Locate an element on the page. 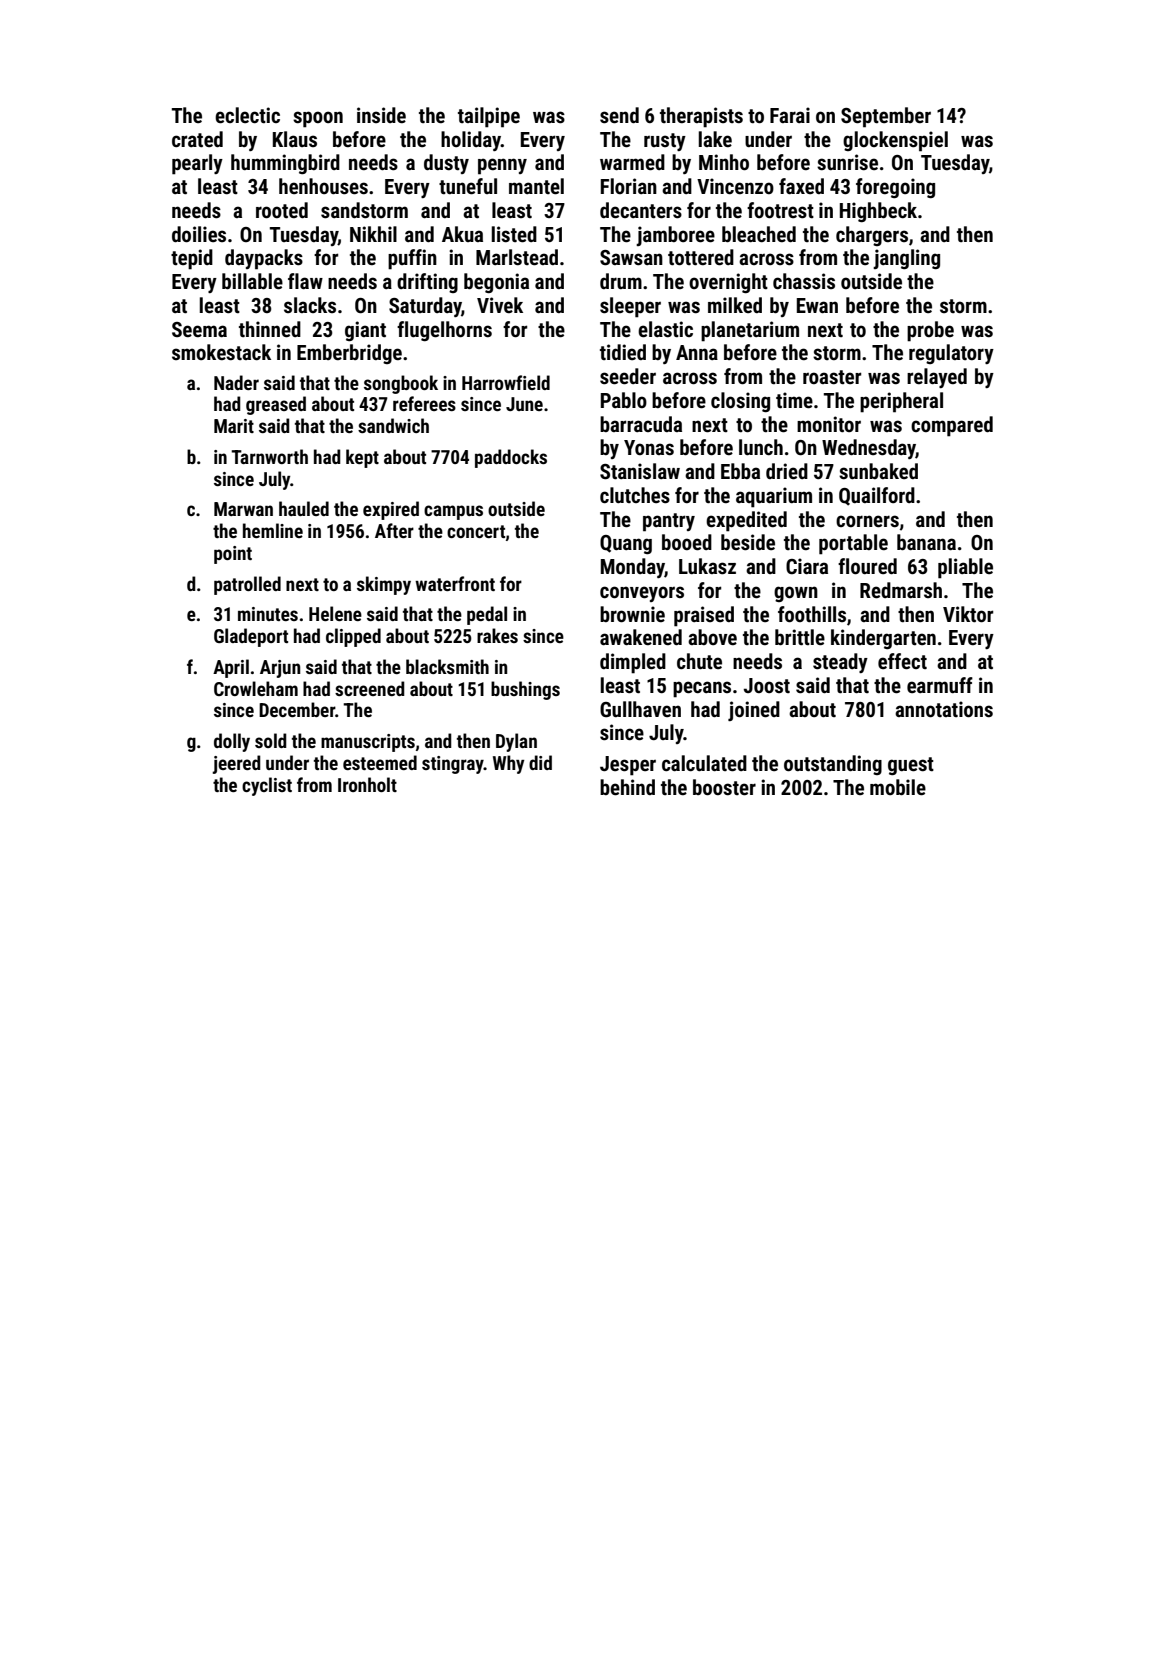 The width and height of the document is (1165, 1654). foothills is located at coordinates (812, 614).
